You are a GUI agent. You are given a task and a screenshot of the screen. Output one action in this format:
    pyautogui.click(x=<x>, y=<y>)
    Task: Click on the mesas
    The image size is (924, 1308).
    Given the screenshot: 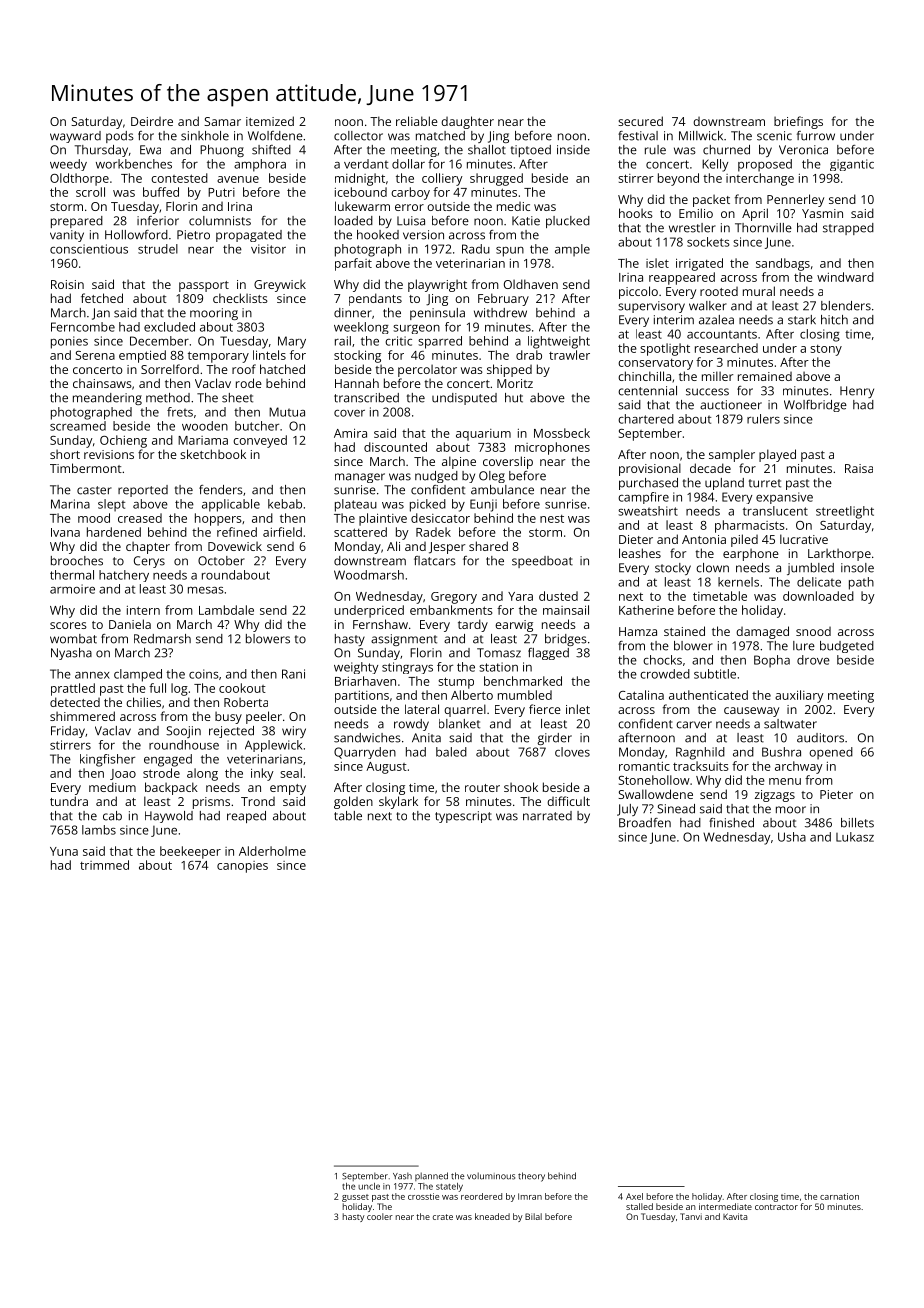 What is the action you would take?
    pyautogui.click(x=206, y=590)
